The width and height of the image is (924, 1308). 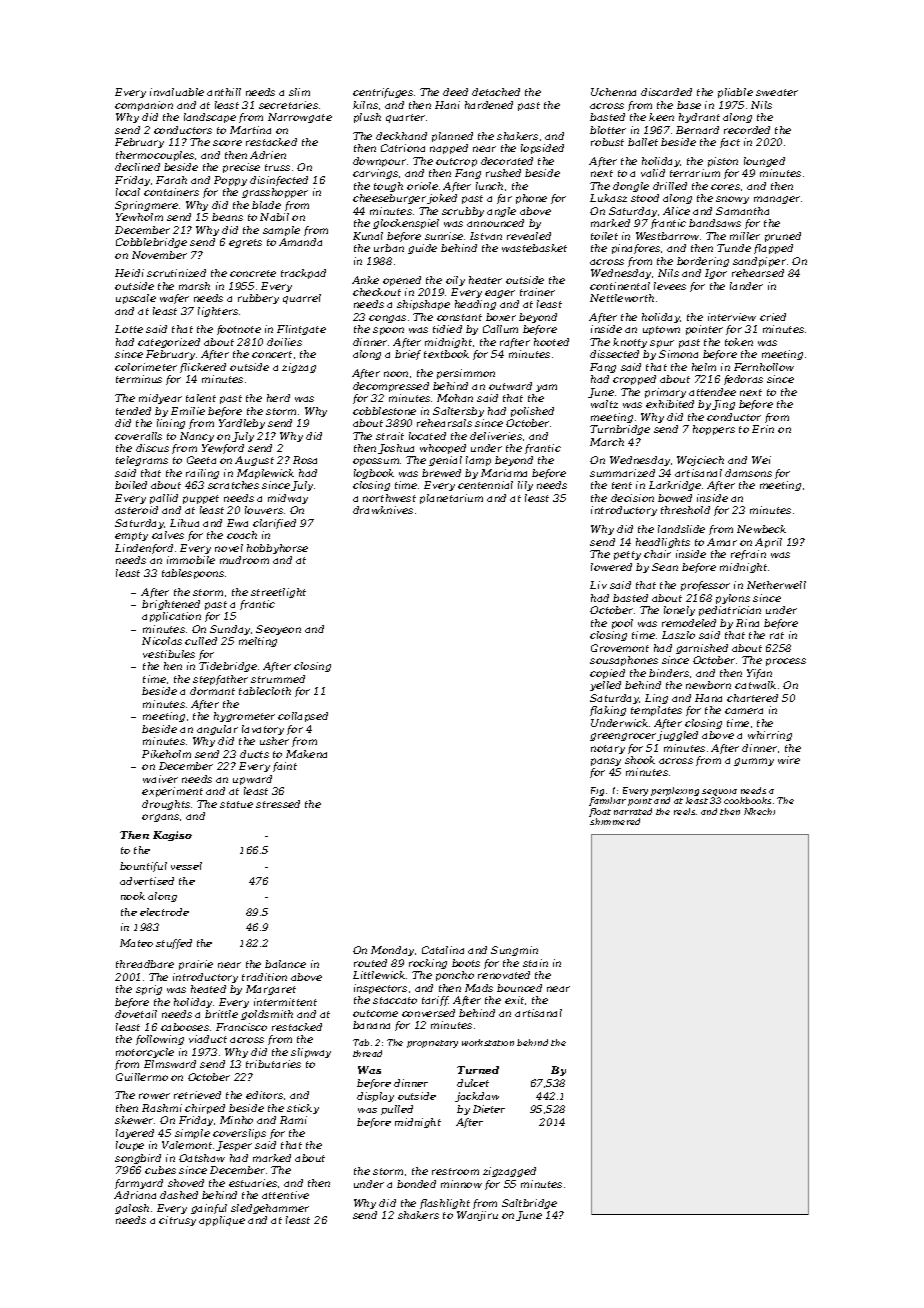 What do you see at coordinates (529, 1204) in the image?
I see `Saltbridge` at bounding box center [529, 1204].
